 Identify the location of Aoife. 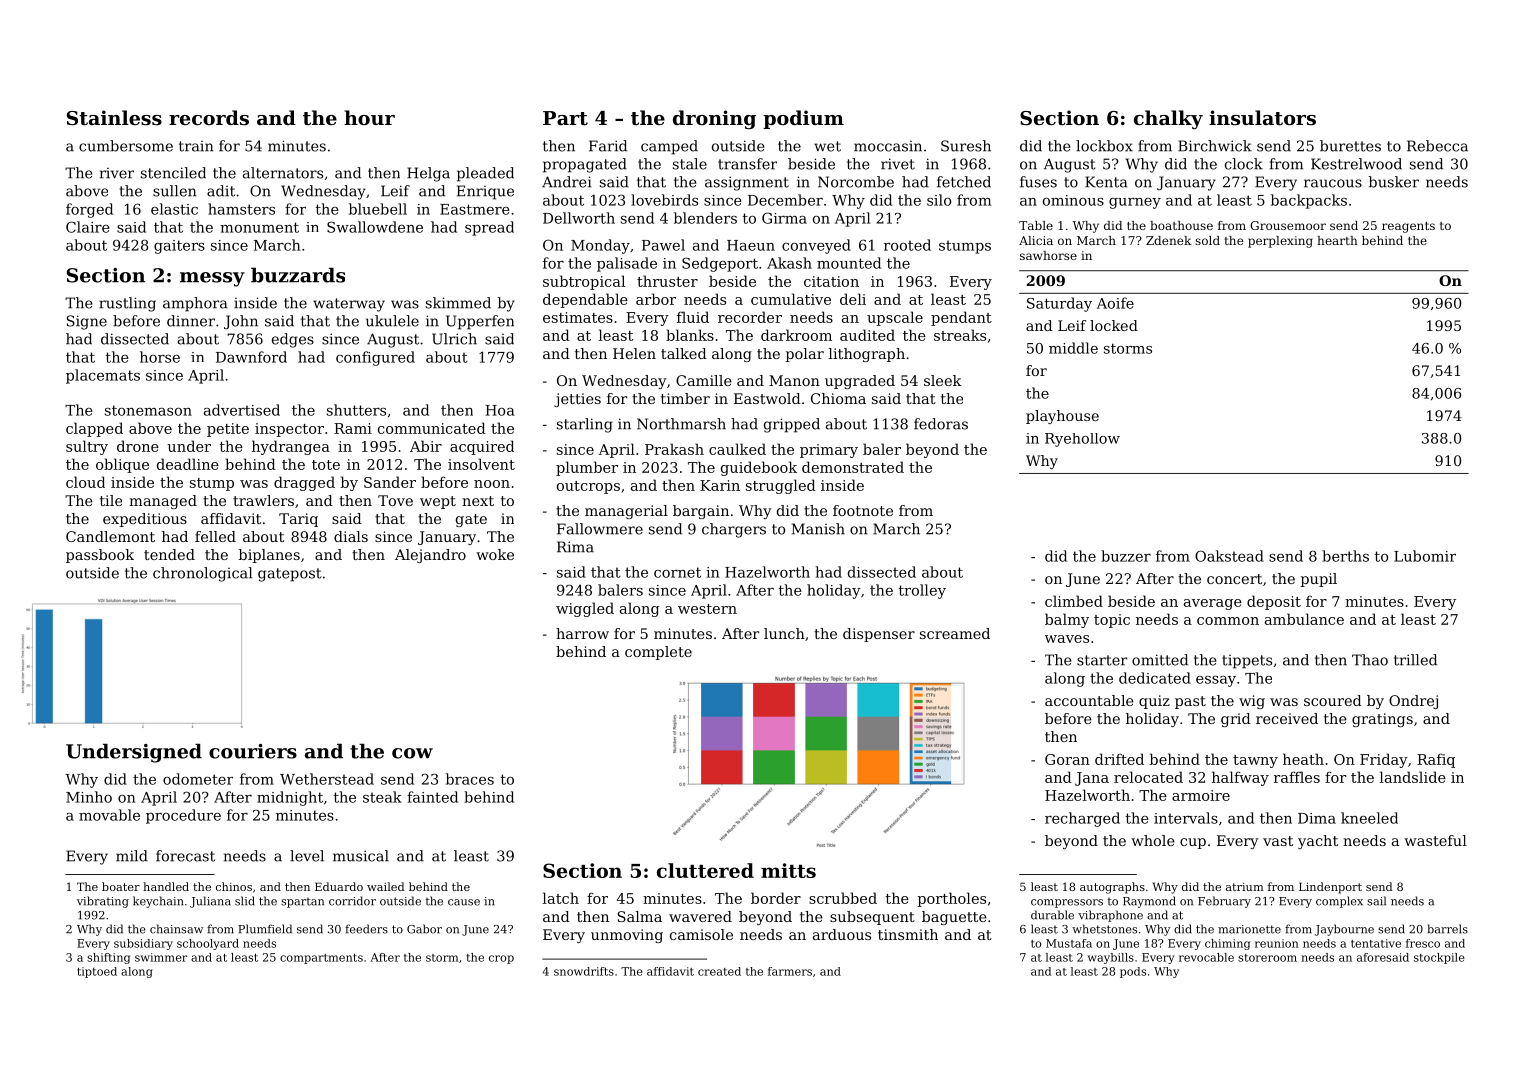
(1115, 303).
